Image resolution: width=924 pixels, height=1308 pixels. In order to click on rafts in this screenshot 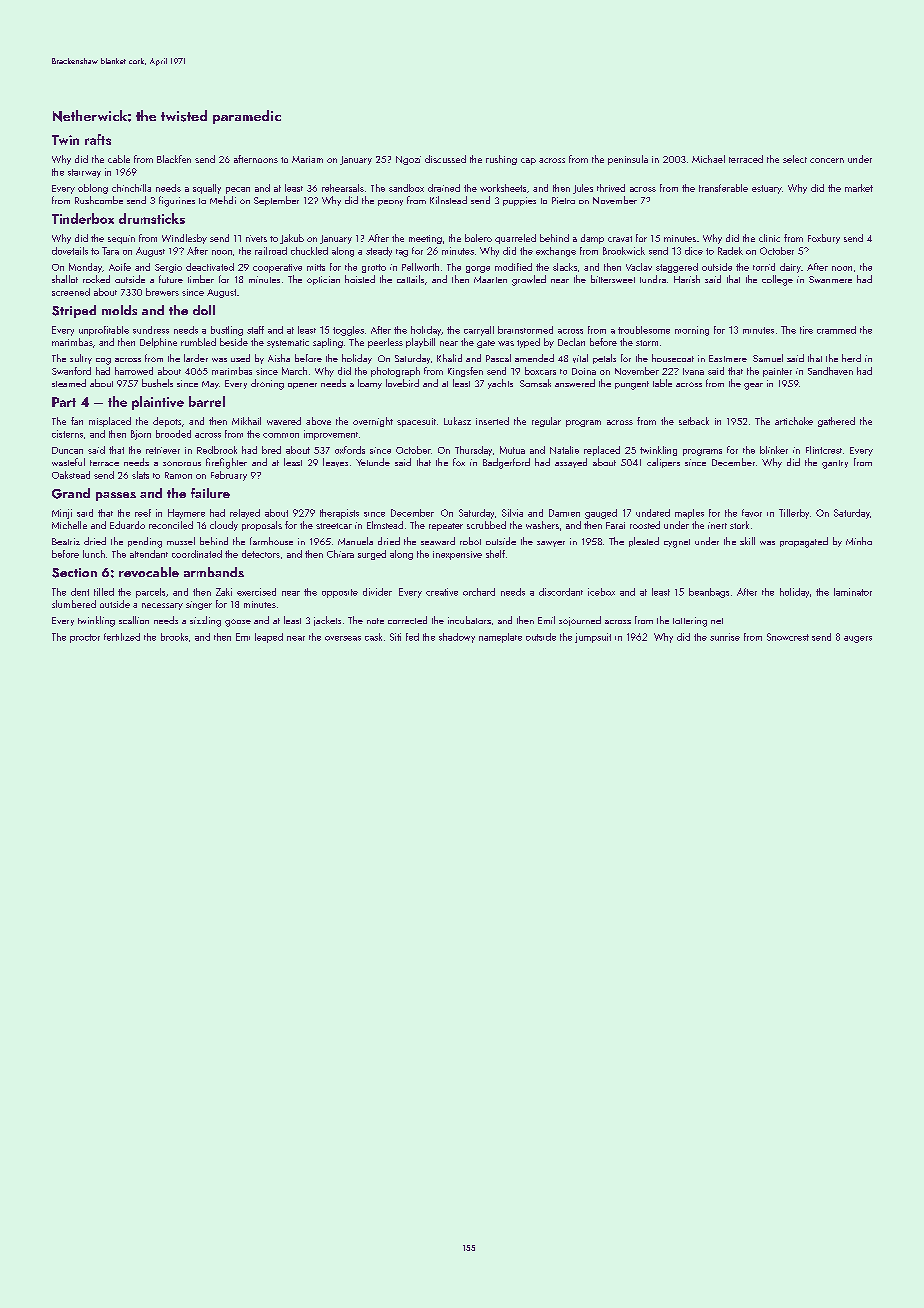, I will do `click(98, 139)`.
